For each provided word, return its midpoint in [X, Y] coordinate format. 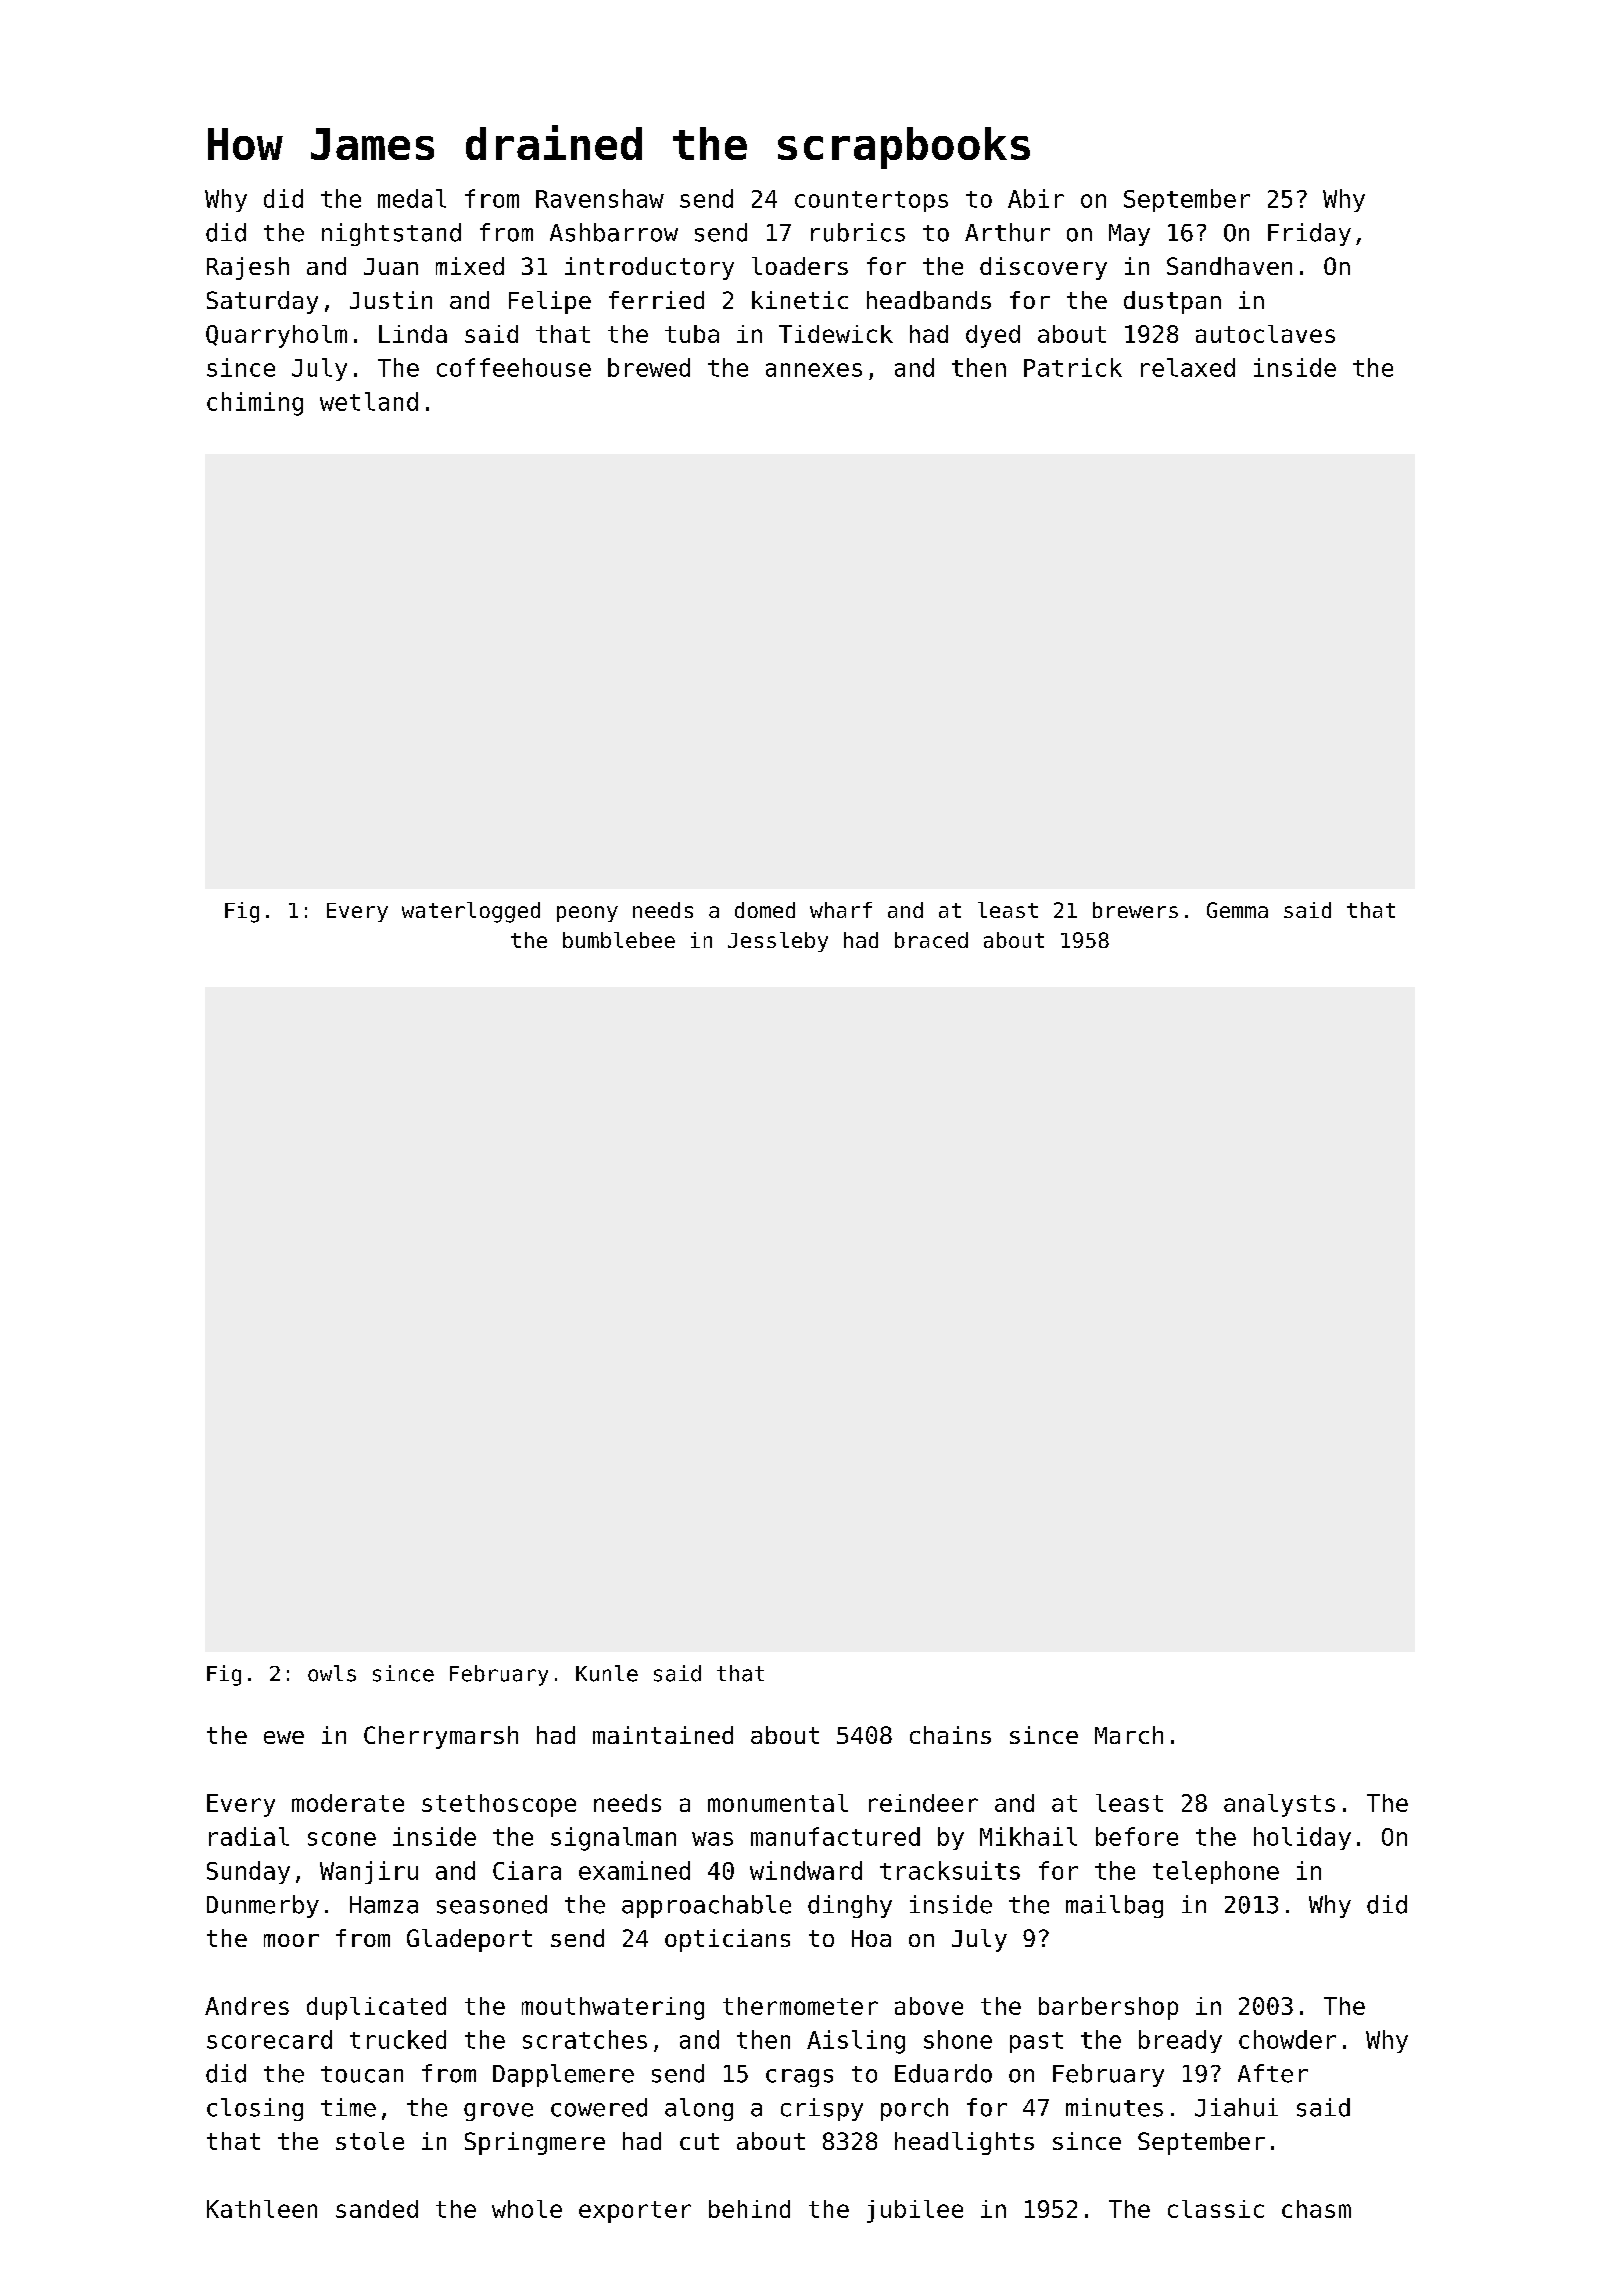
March [1129, 1735]
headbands [929, 300]
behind [749, 2209]
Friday [1309, 234]
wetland [369, 401]
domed [765, 910]
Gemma [1237, 910]
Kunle [607, 1673]
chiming [255, 404]
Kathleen [262, 2209]
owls [332, 1673]
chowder [1287, 2039]
